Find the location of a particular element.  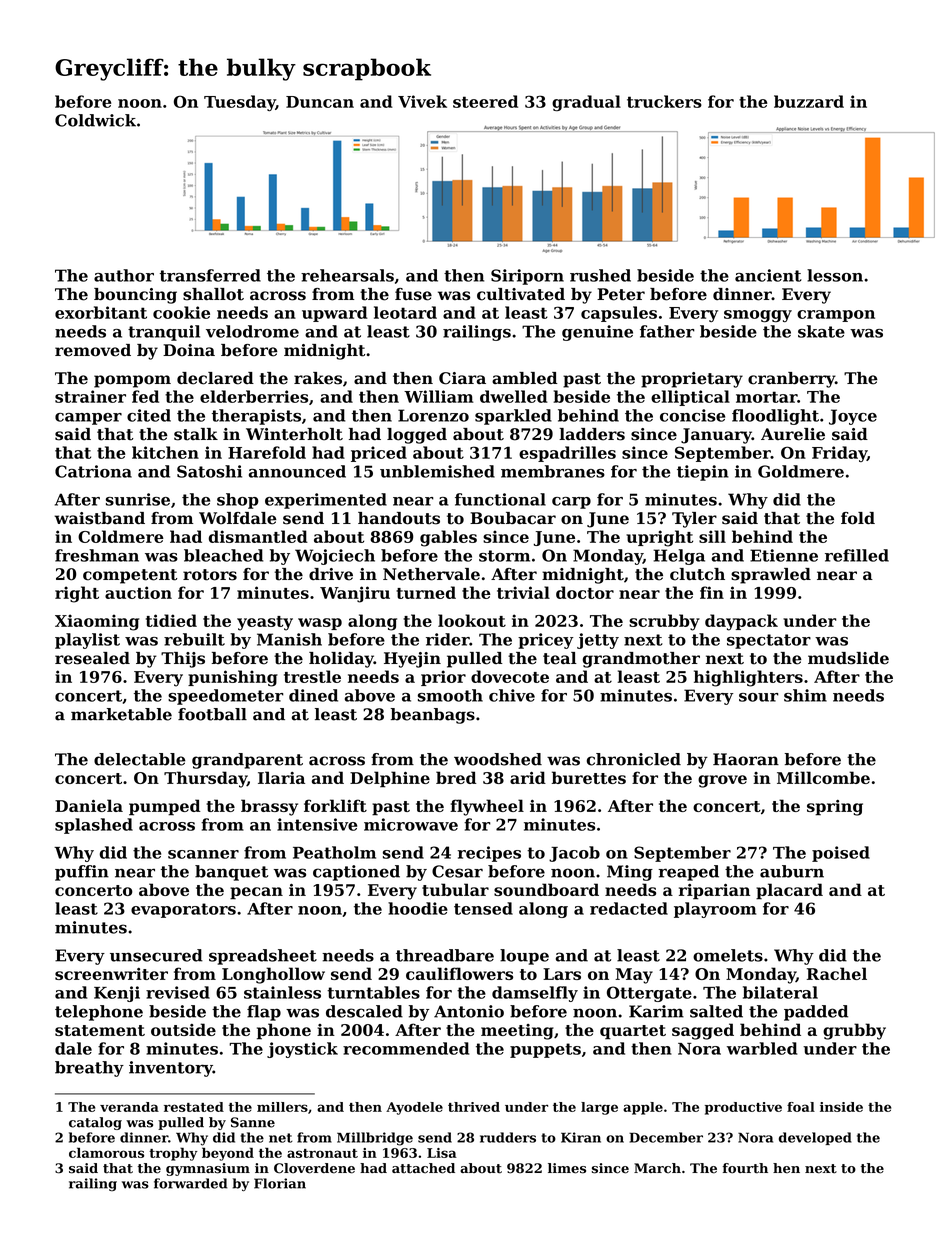

Millcombe is located at coordinates (823, 777).
